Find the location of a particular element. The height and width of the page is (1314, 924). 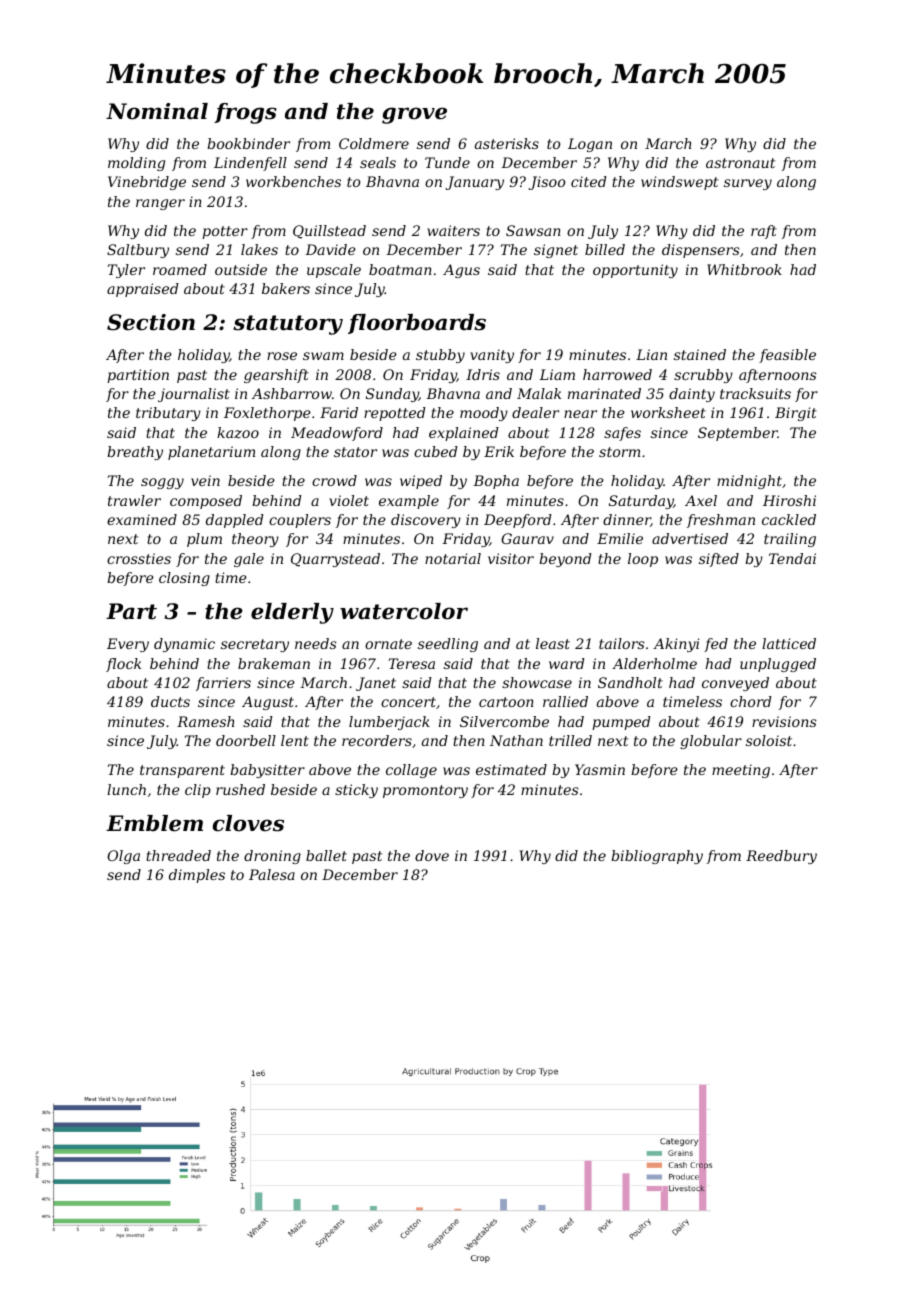

bookbinder is located at coordinates (248, 143).
